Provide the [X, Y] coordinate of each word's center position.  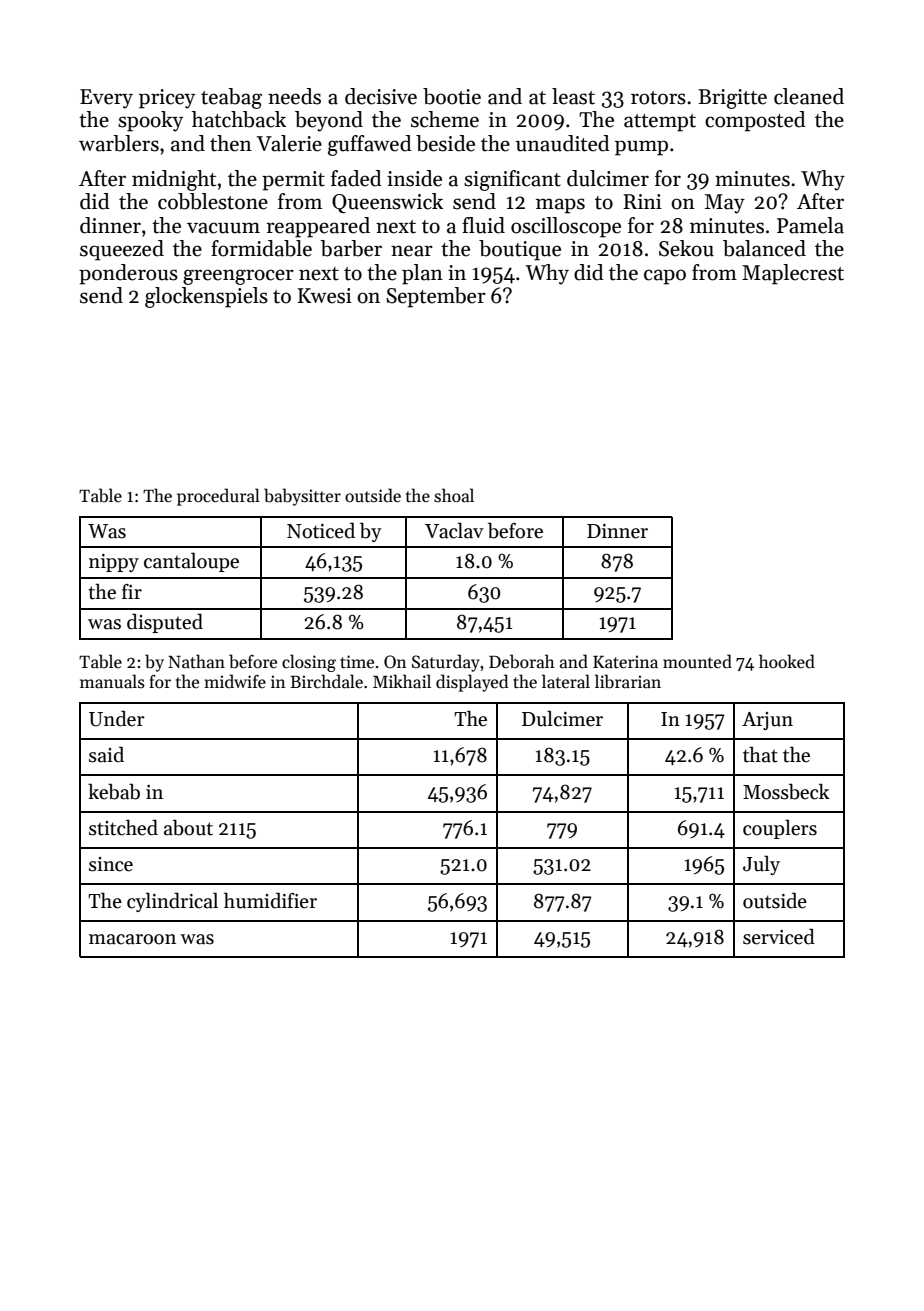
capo [665, 277]
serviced [779, 936]
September [436, 297]
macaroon [132, 939]
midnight [174, 180]
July [761, 865]
